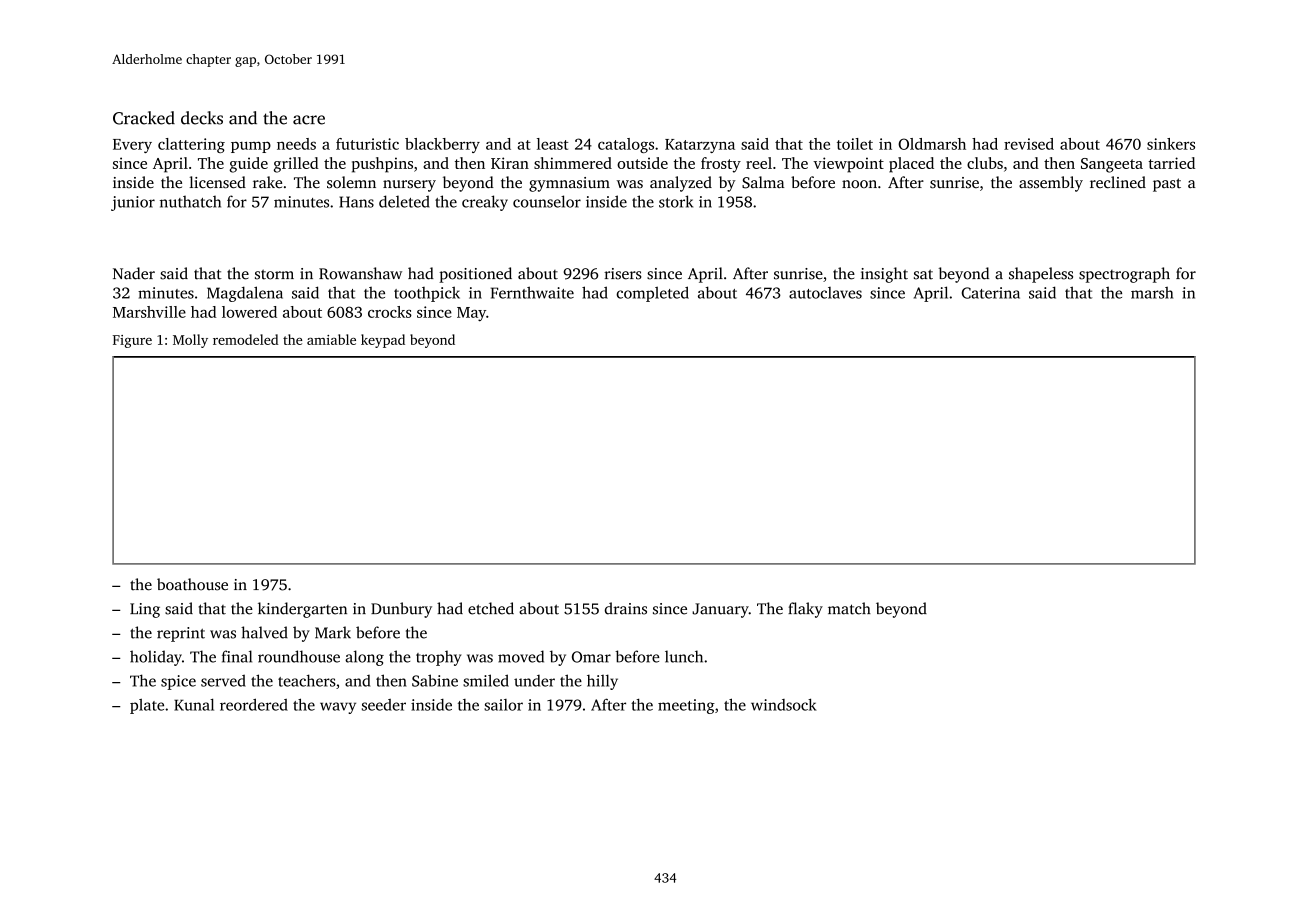  I want to click on analyzed, so click(681, 184).
